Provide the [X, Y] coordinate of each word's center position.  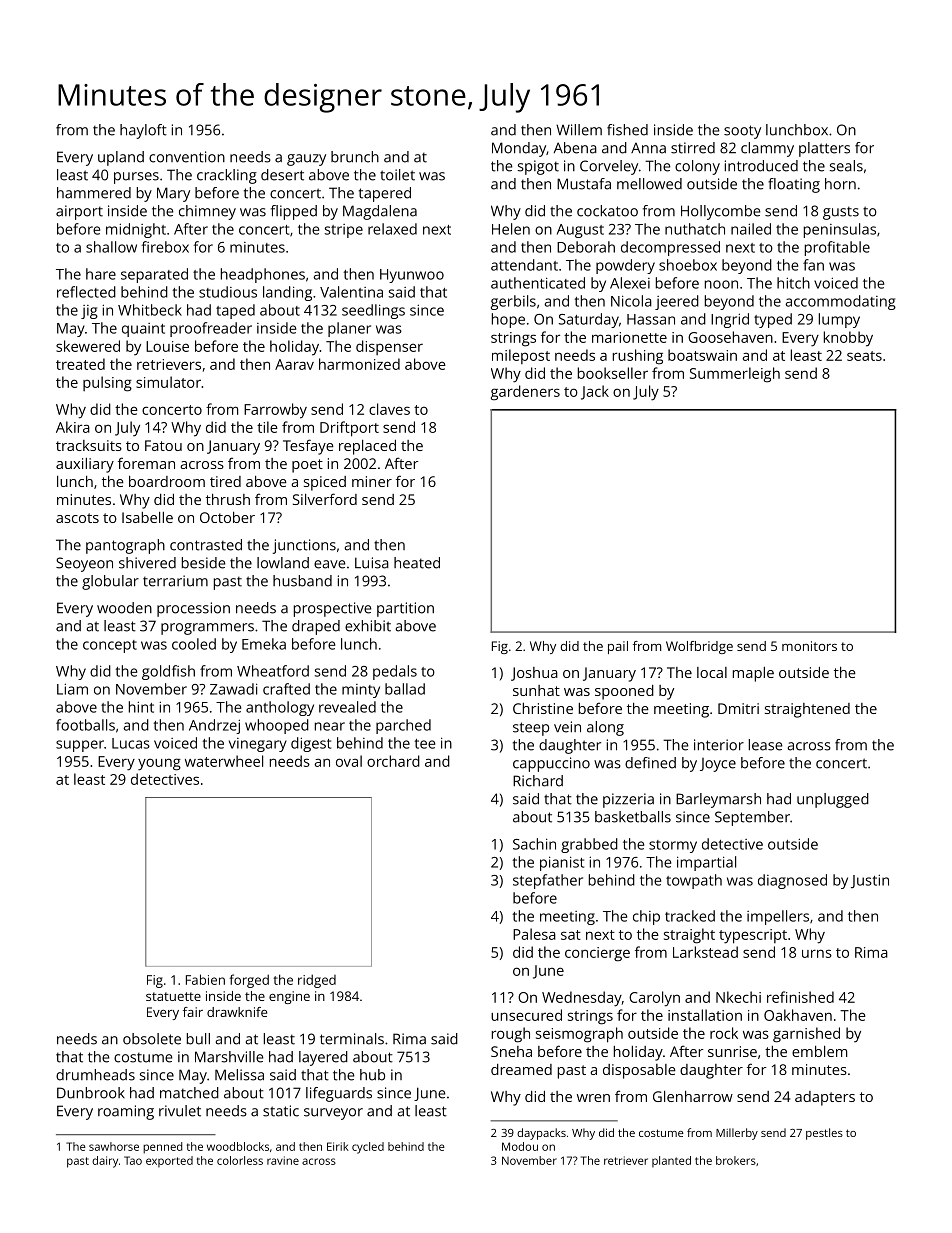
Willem [579, 130]
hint [141, 707]
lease [766, 745]
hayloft [143, 131]
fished [627, 130]
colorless [240, 1160]
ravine [283, 1160]
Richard [538, 781]
